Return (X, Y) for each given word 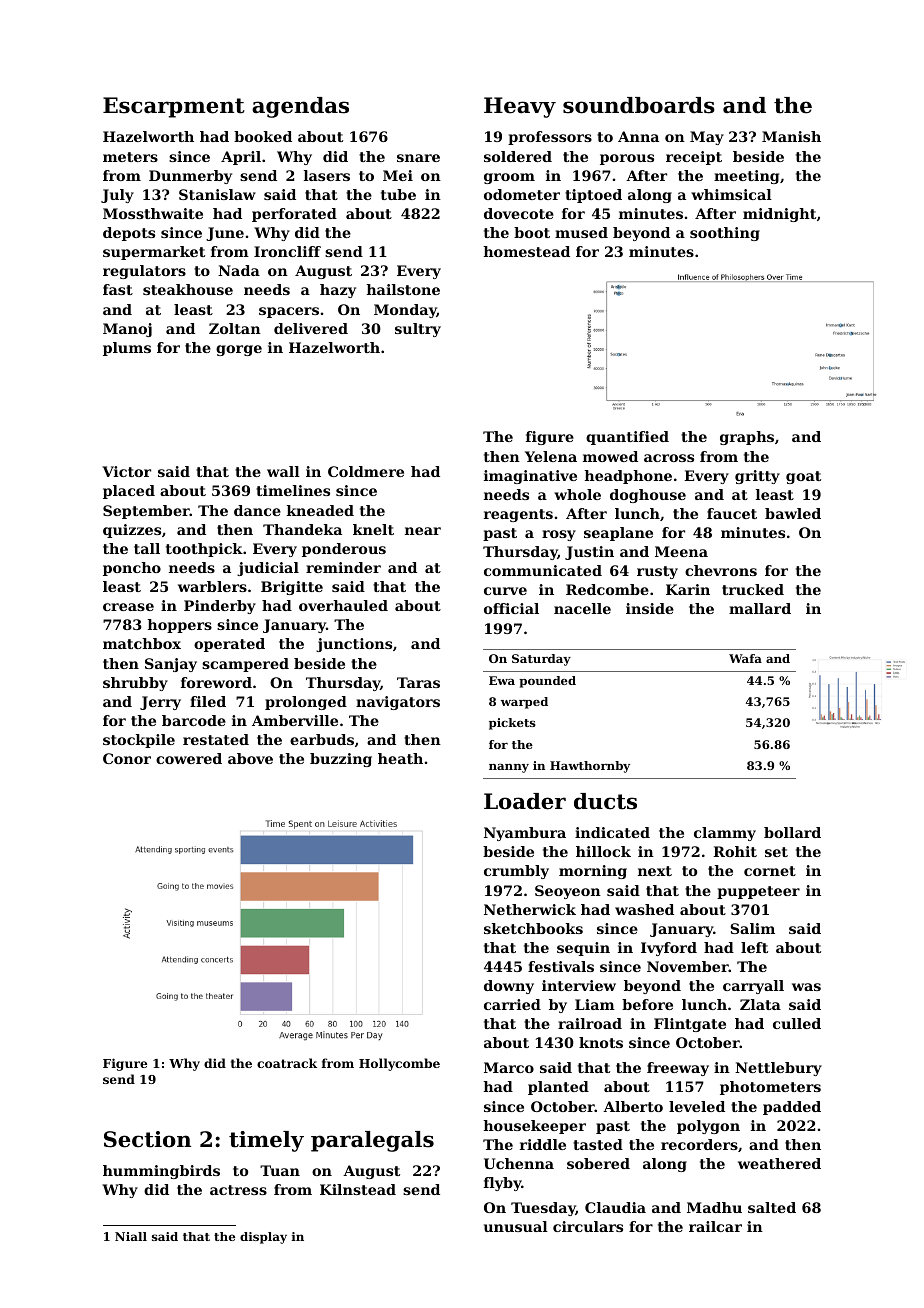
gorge (239, 350)
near (423, 531)
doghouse (648, 496)
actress (238, 1190)
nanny (509, 768)
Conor (127, 758)
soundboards (639, 105)
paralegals (372, 1141)
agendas (300, 107)
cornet (770, 871)
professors (550, 138)
